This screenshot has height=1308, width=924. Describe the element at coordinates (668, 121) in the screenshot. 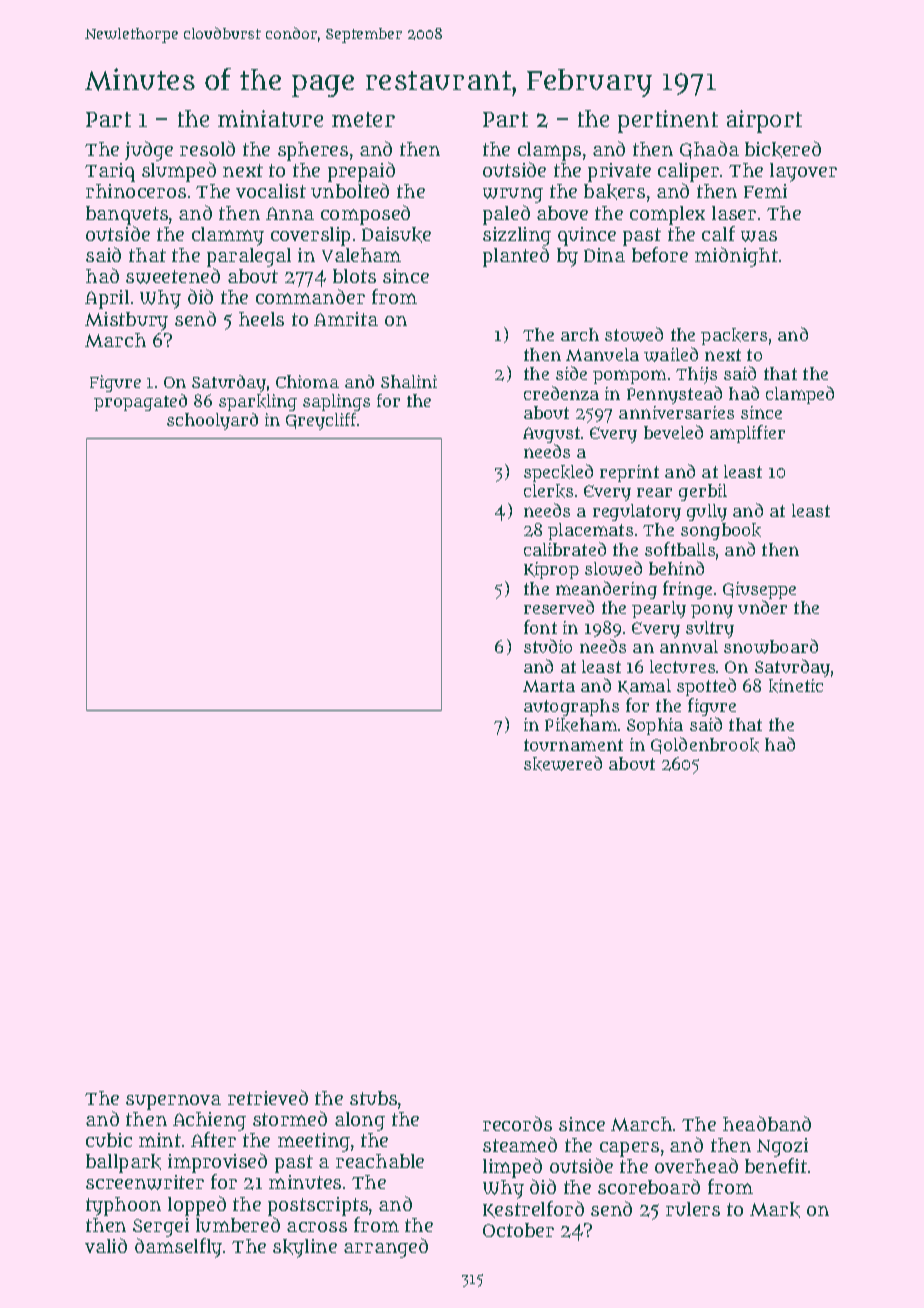

I see `pertinent` at that location.
